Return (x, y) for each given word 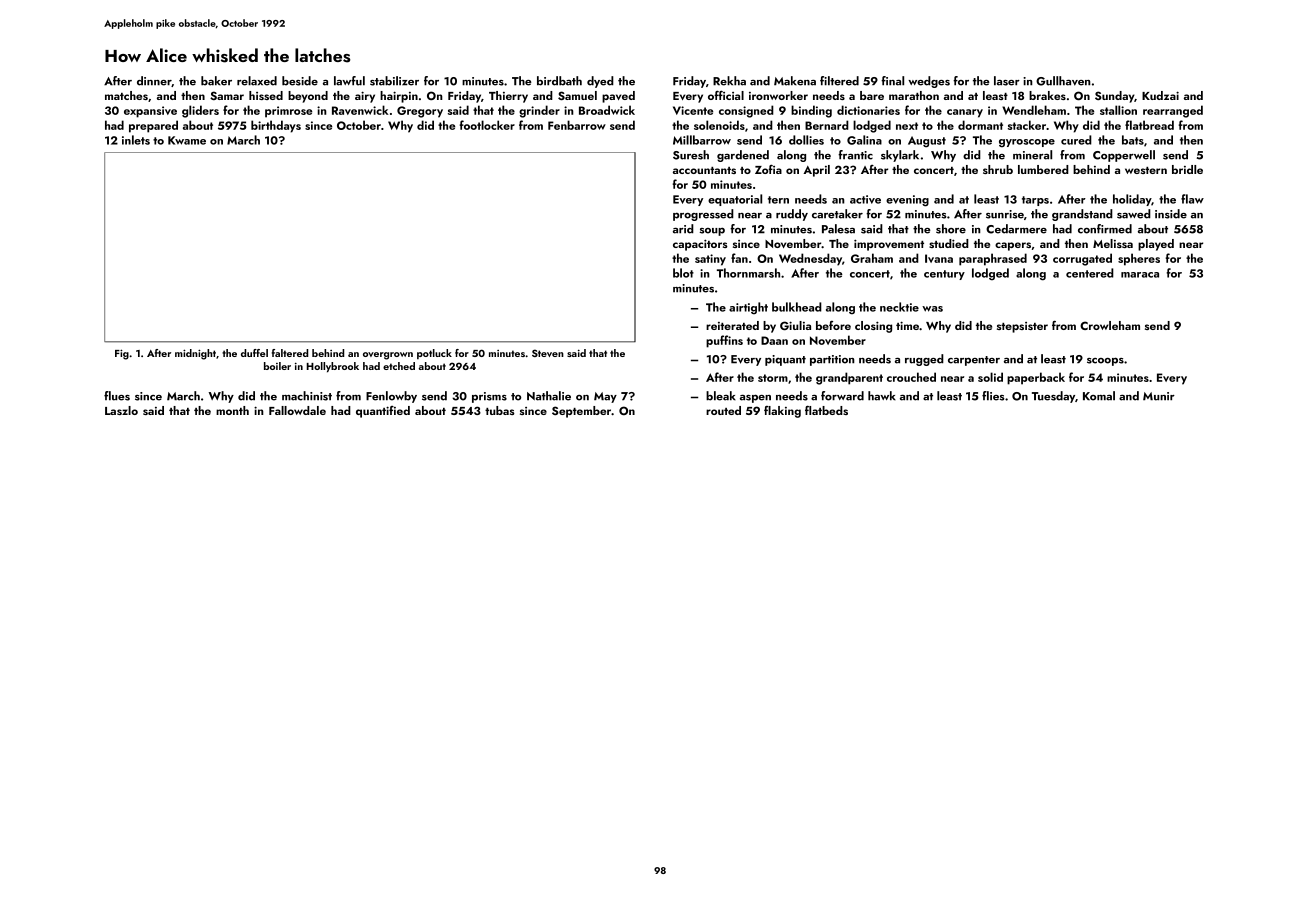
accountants (704, 170)
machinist (307, 396)
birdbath (559, 81)
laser (1007, 81)
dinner (154, 81)
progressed (703, 215)
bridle (1187, 169)
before (833, 325)
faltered (290, 353)
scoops (1105, 361)
